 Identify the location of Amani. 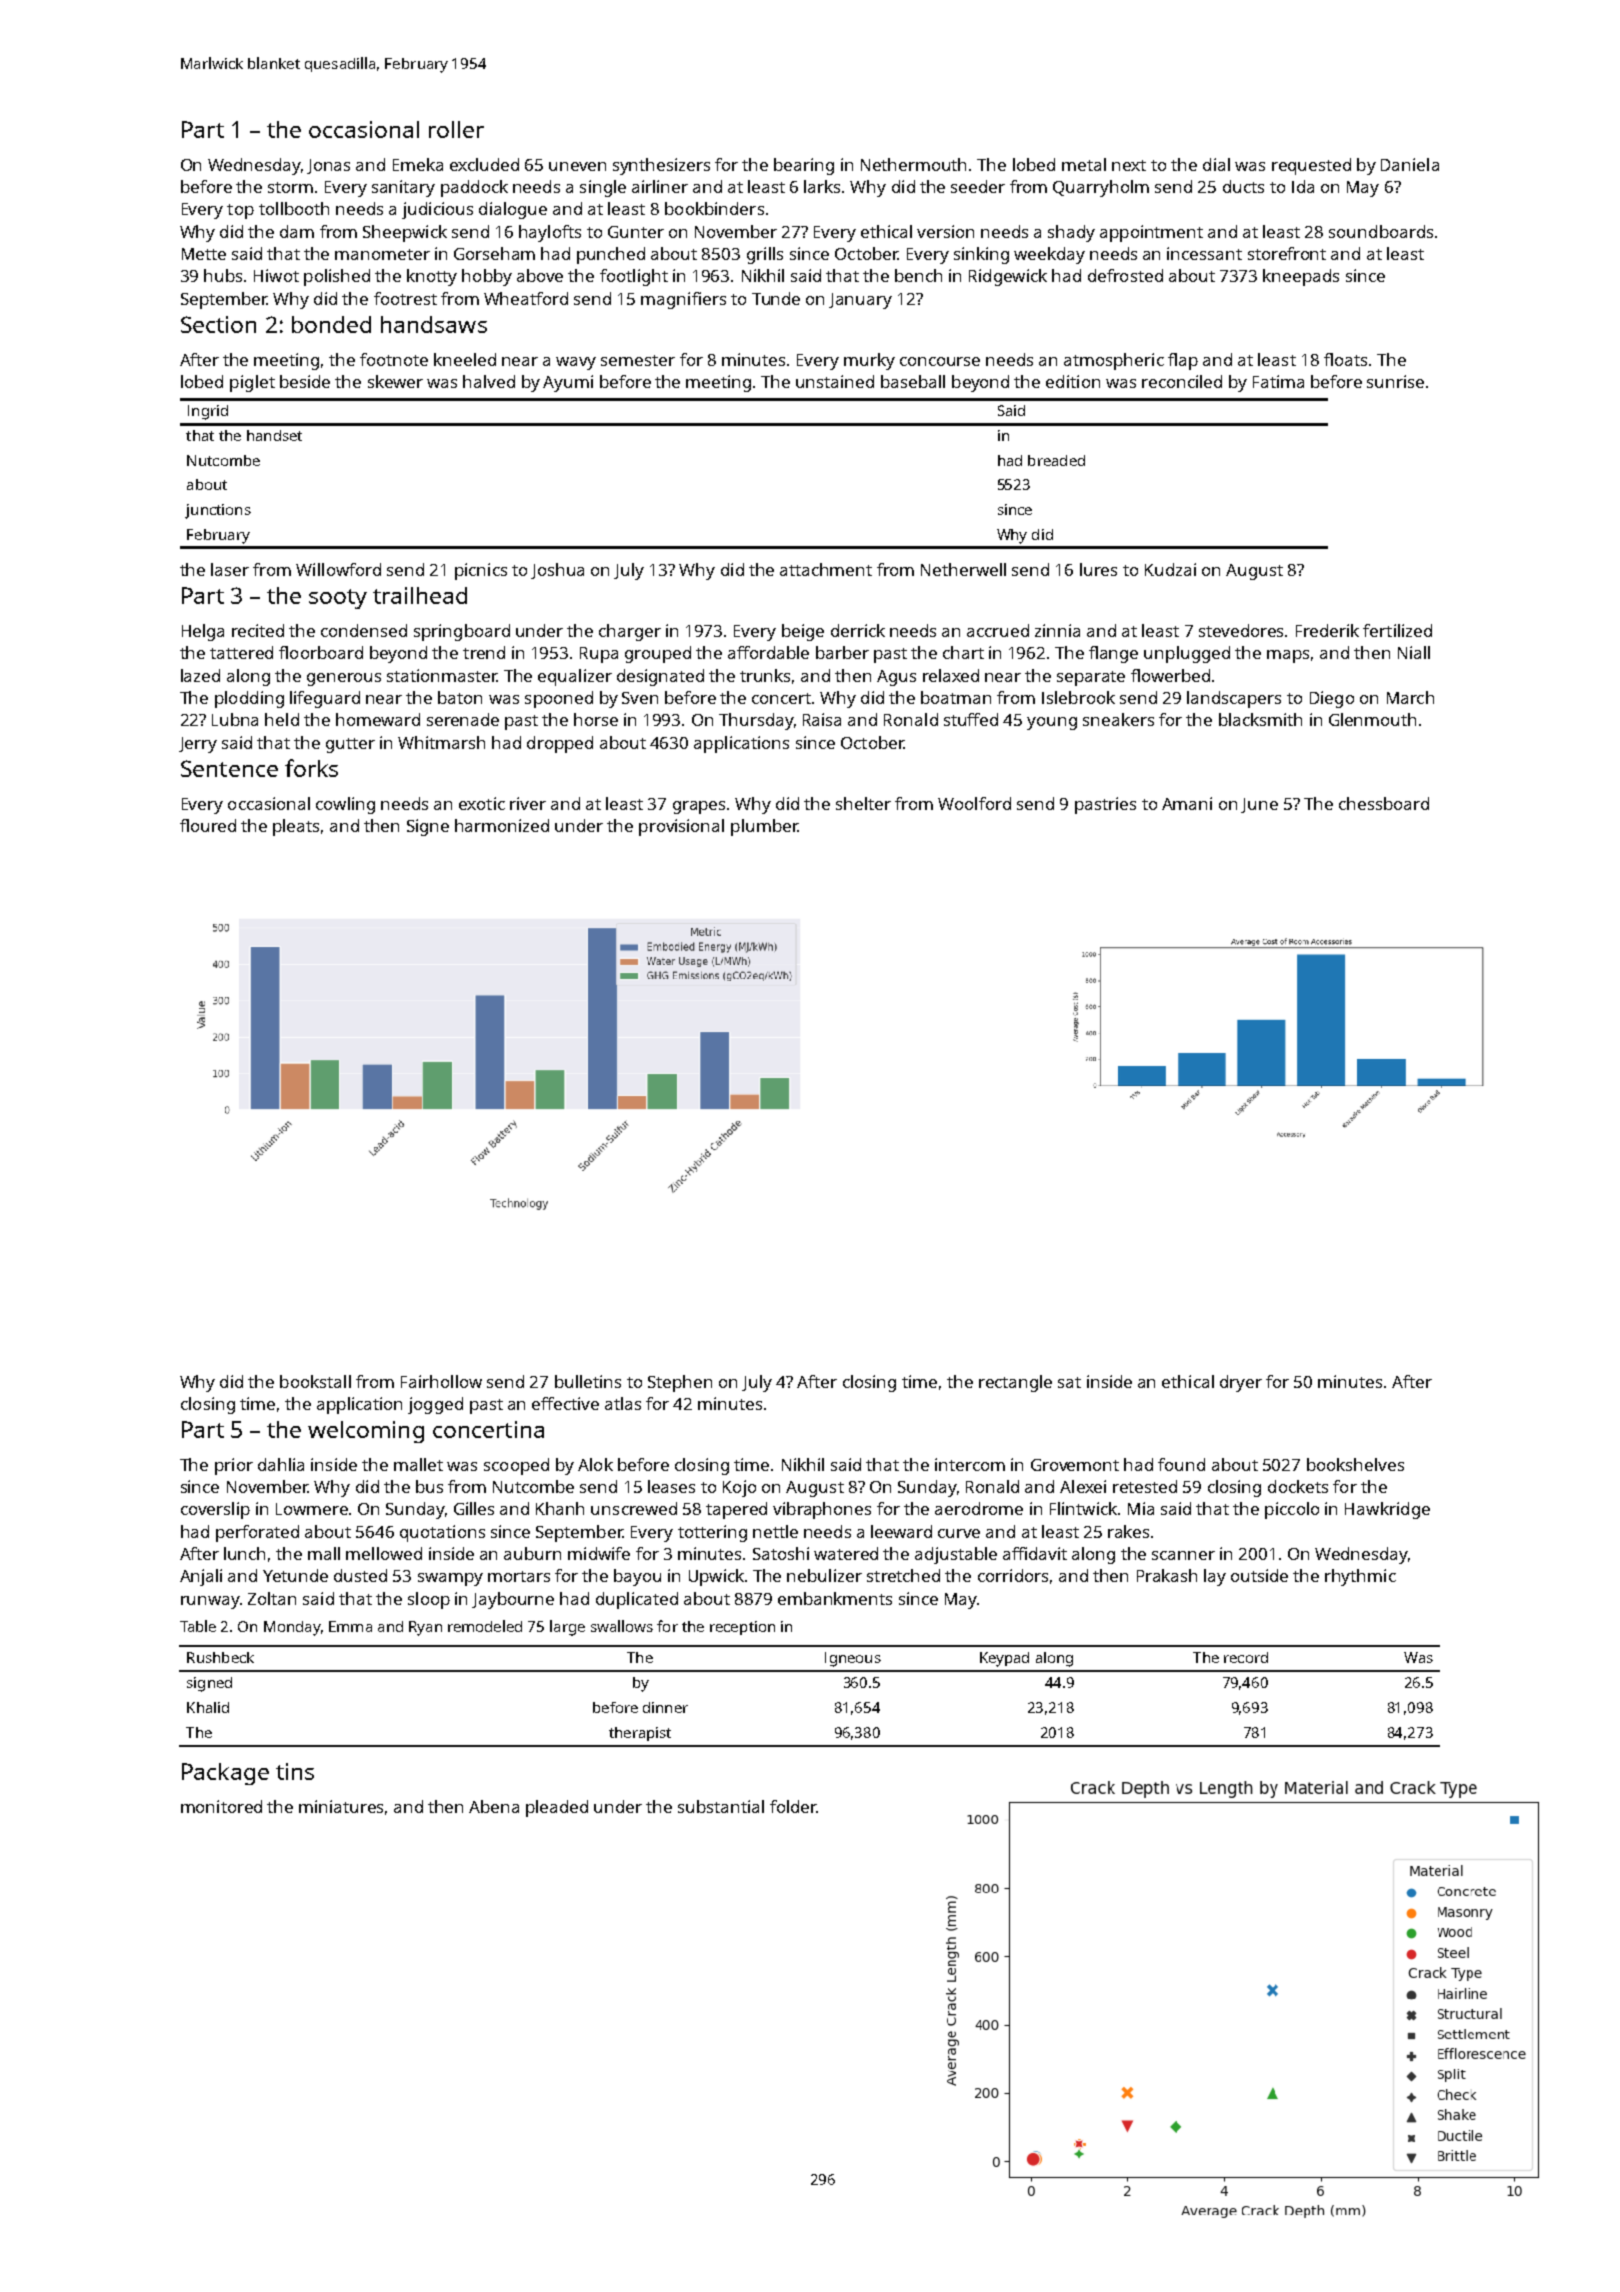
(1187, 803).
